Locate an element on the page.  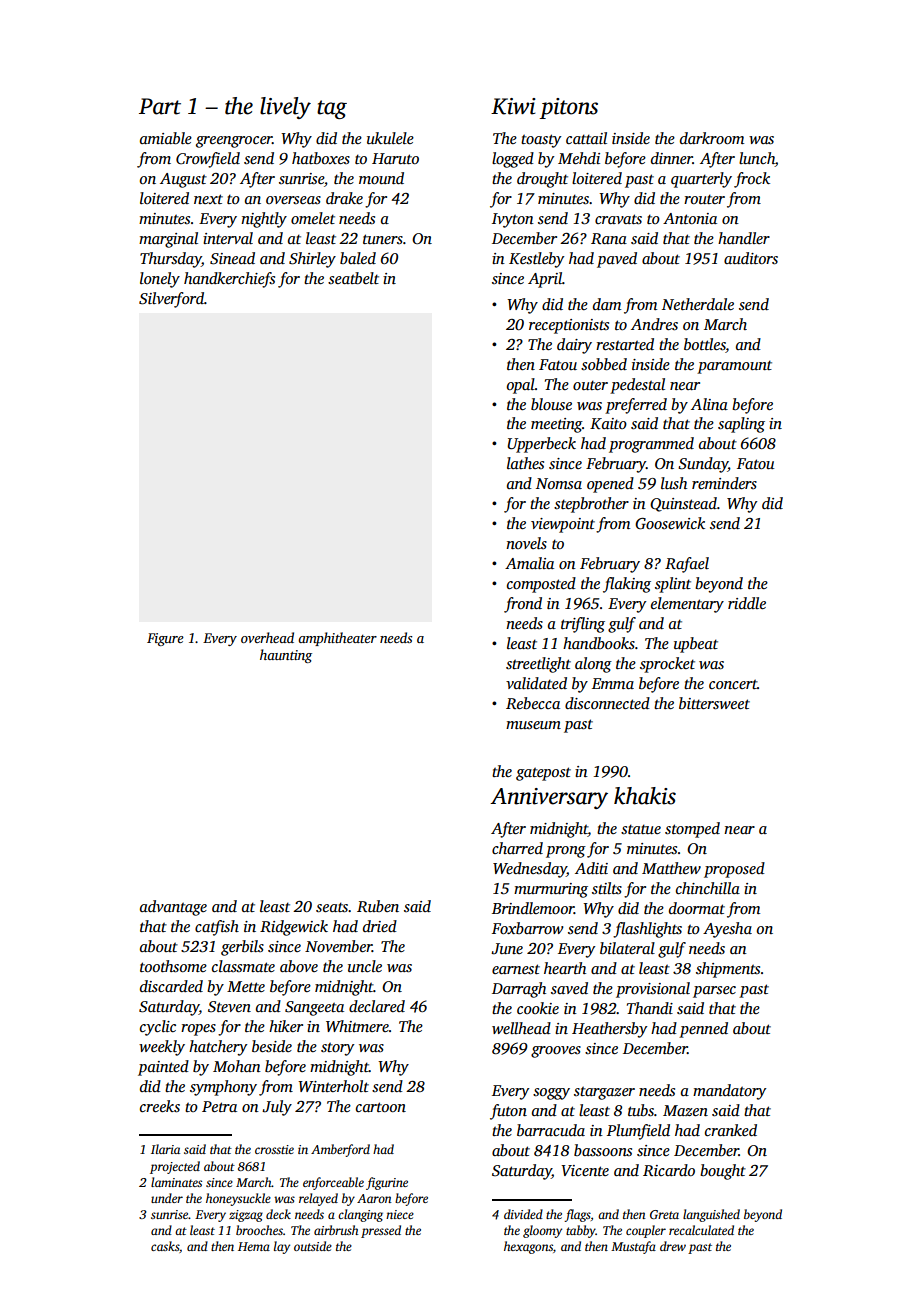
hexagons is located at coordinates (528, 1247).
